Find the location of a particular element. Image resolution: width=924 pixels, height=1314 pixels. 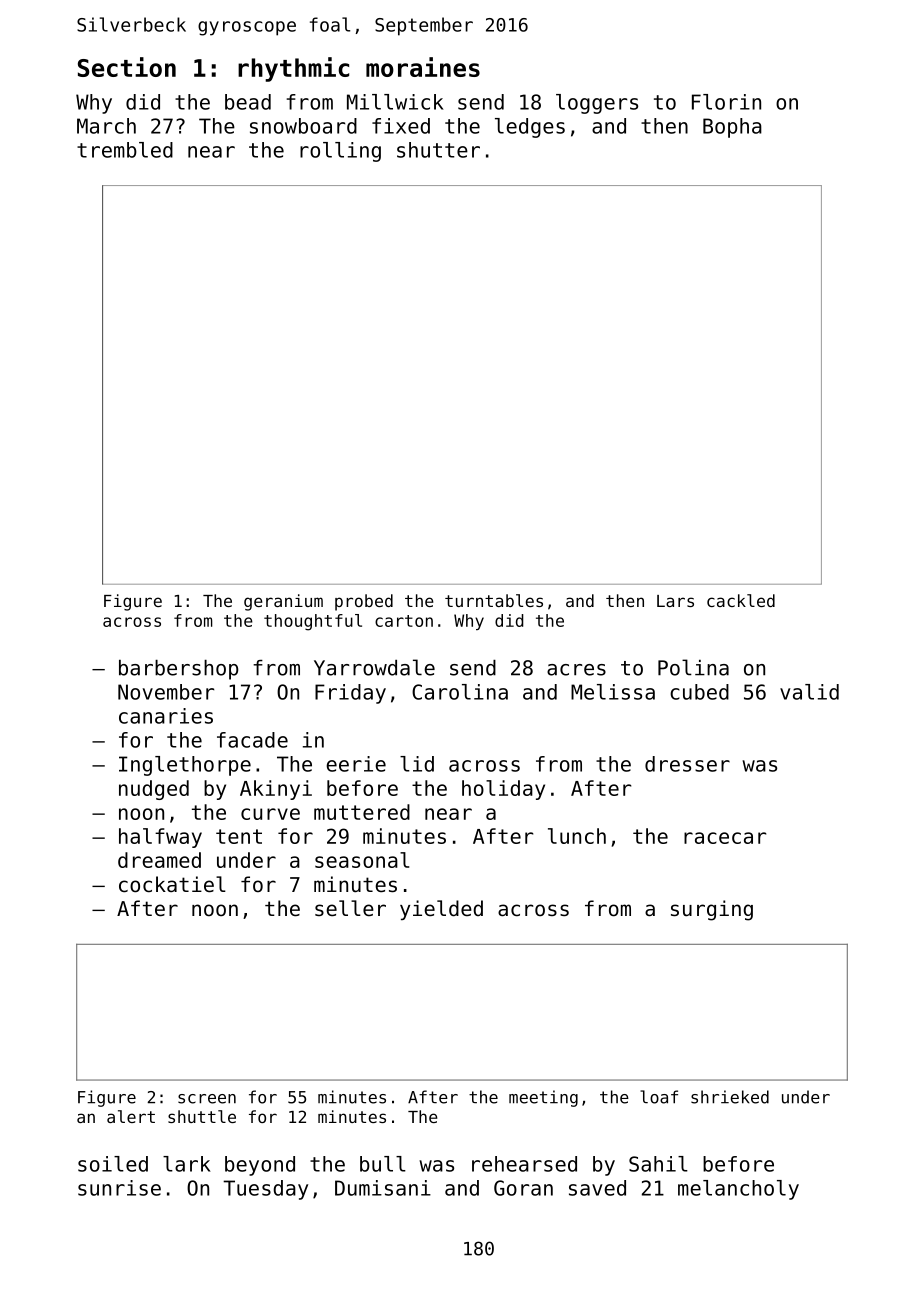

Section is located at coordinates (127, 67).
